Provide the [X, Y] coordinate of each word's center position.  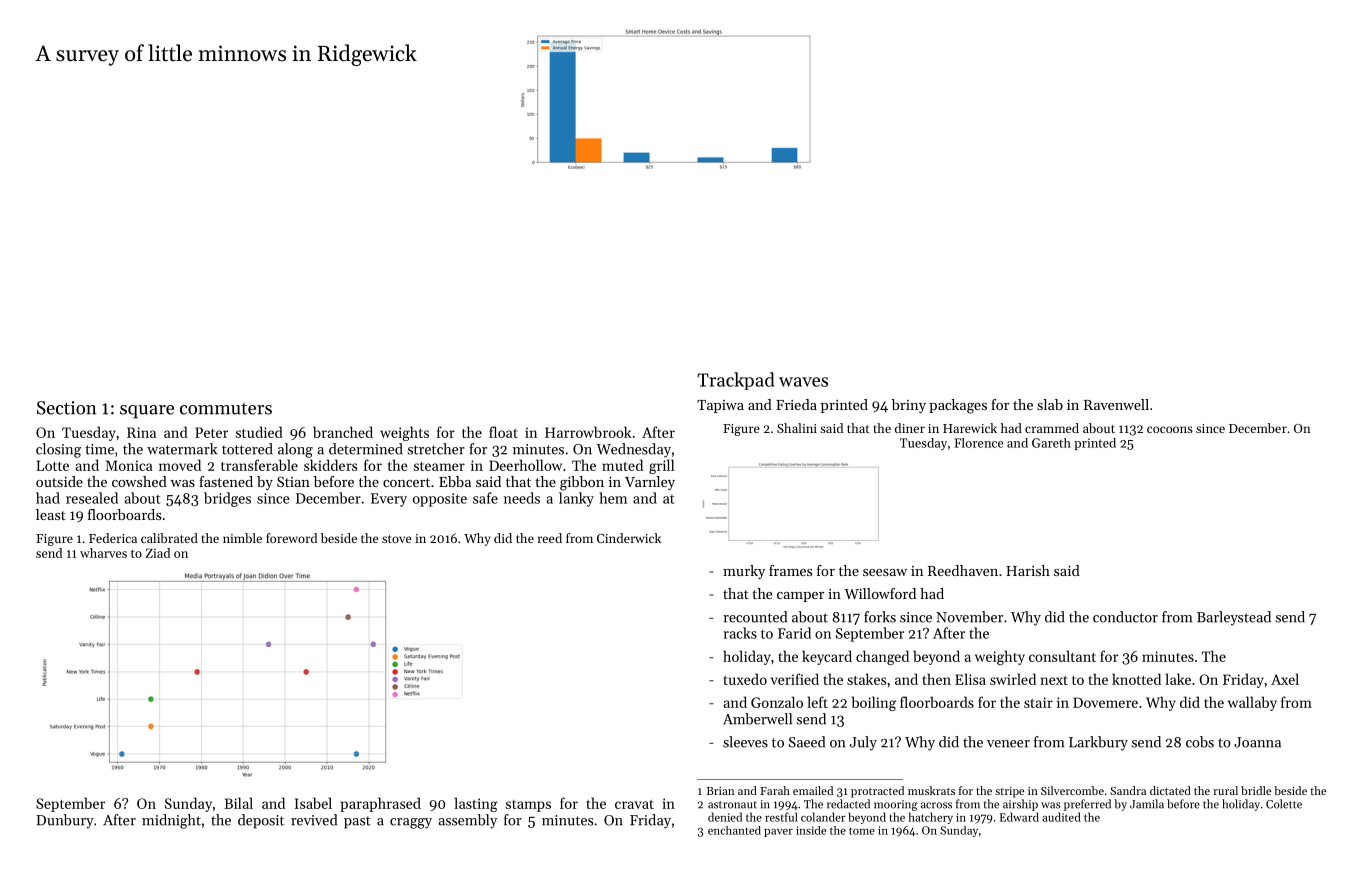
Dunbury [65, 821]
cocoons [1170, 429]
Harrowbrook [588, 432]
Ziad [158, 553]
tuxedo [745, 679]
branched [343, 432]
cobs [1200, 742]
